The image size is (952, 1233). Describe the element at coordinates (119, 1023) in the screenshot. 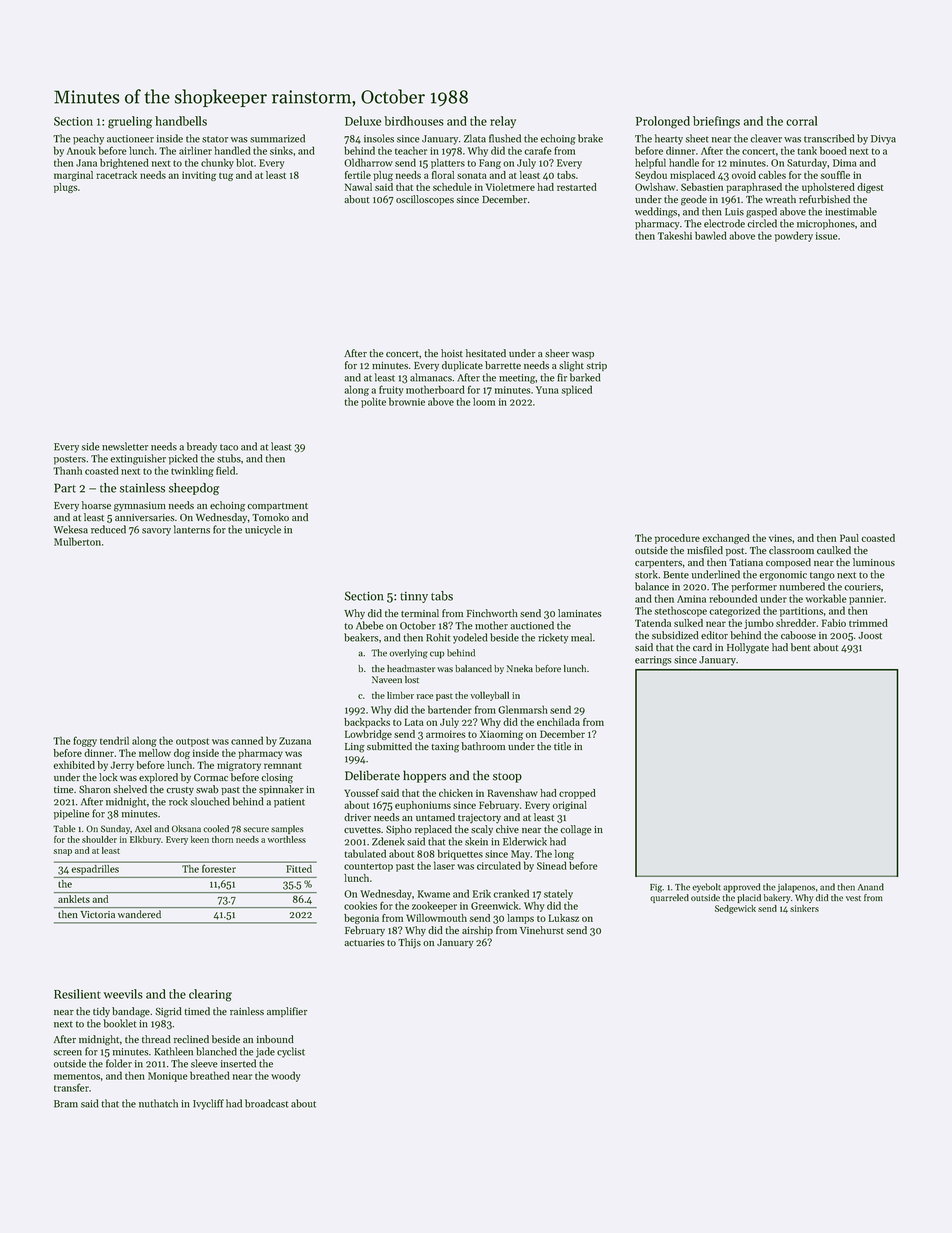

I see `booklet` at that location.
